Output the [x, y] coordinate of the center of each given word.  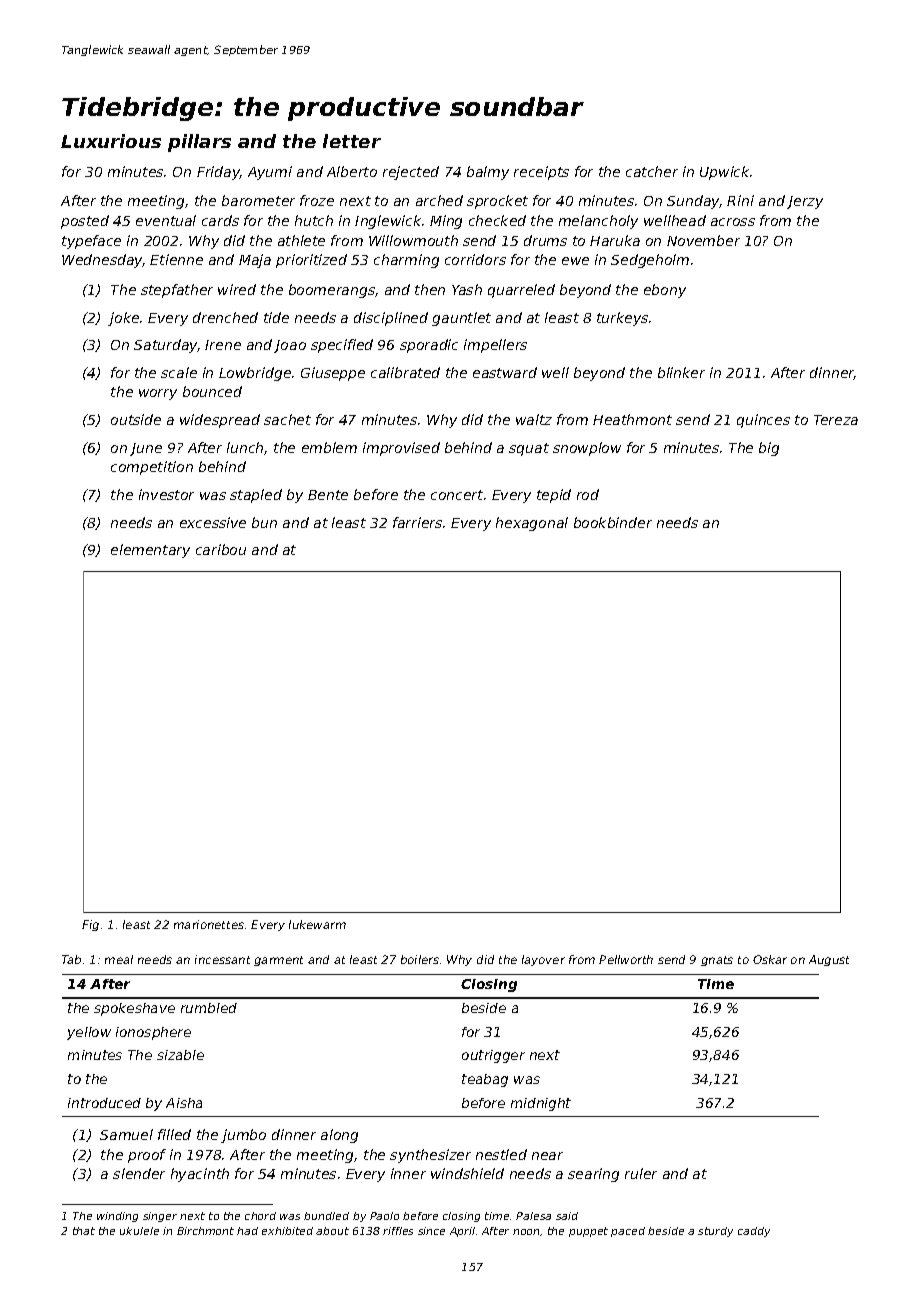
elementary [150, 551]
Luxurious [111, 141]
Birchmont [205, 1231]
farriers [417, 522]
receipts [541, 173]
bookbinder [613, 522]
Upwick [724, 173]
